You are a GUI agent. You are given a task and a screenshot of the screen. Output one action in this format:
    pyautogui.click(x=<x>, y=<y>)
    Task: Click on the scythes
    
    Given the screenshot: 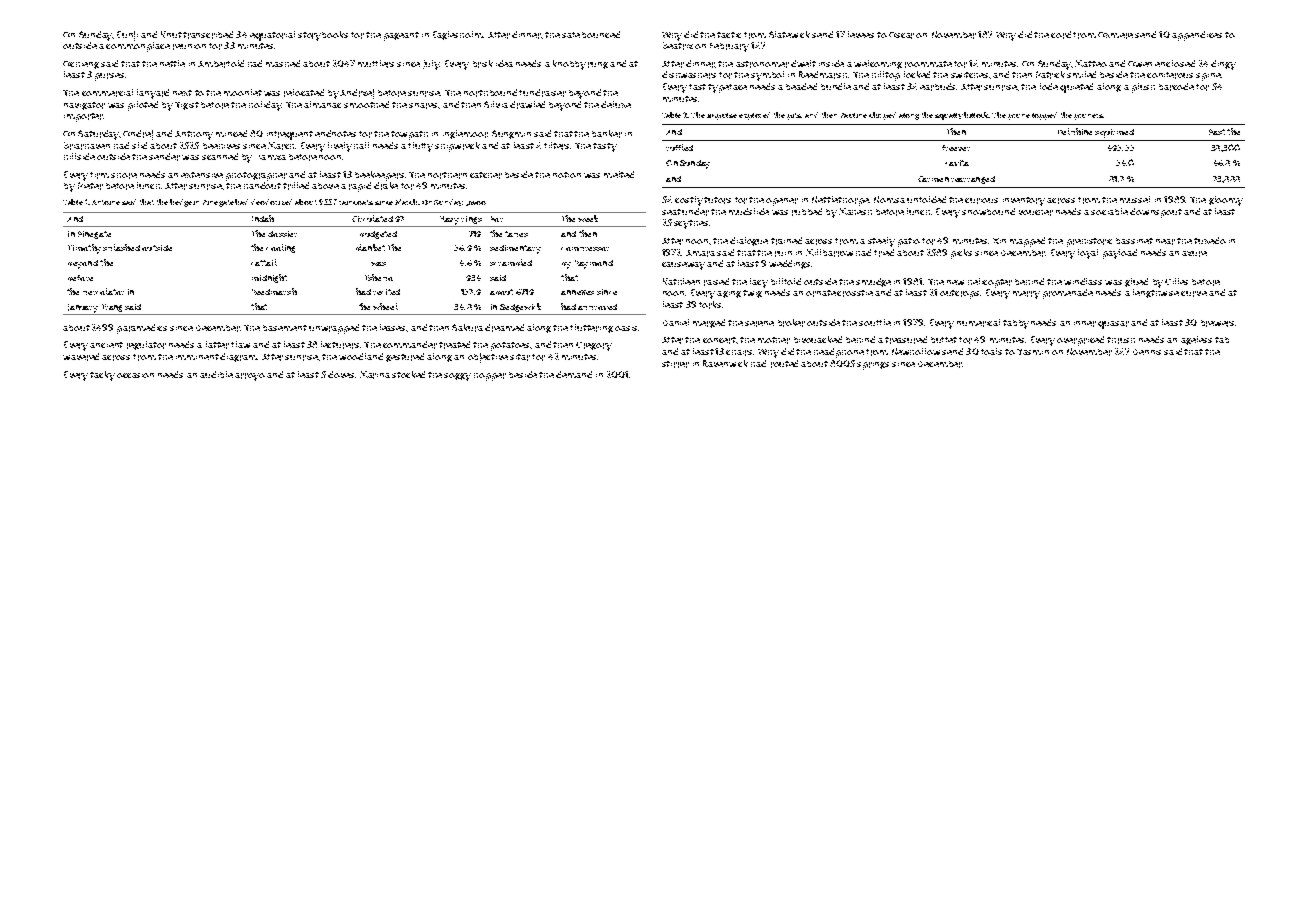 What is the action you would take?
    pyautogui.click(x=691, y=224)
